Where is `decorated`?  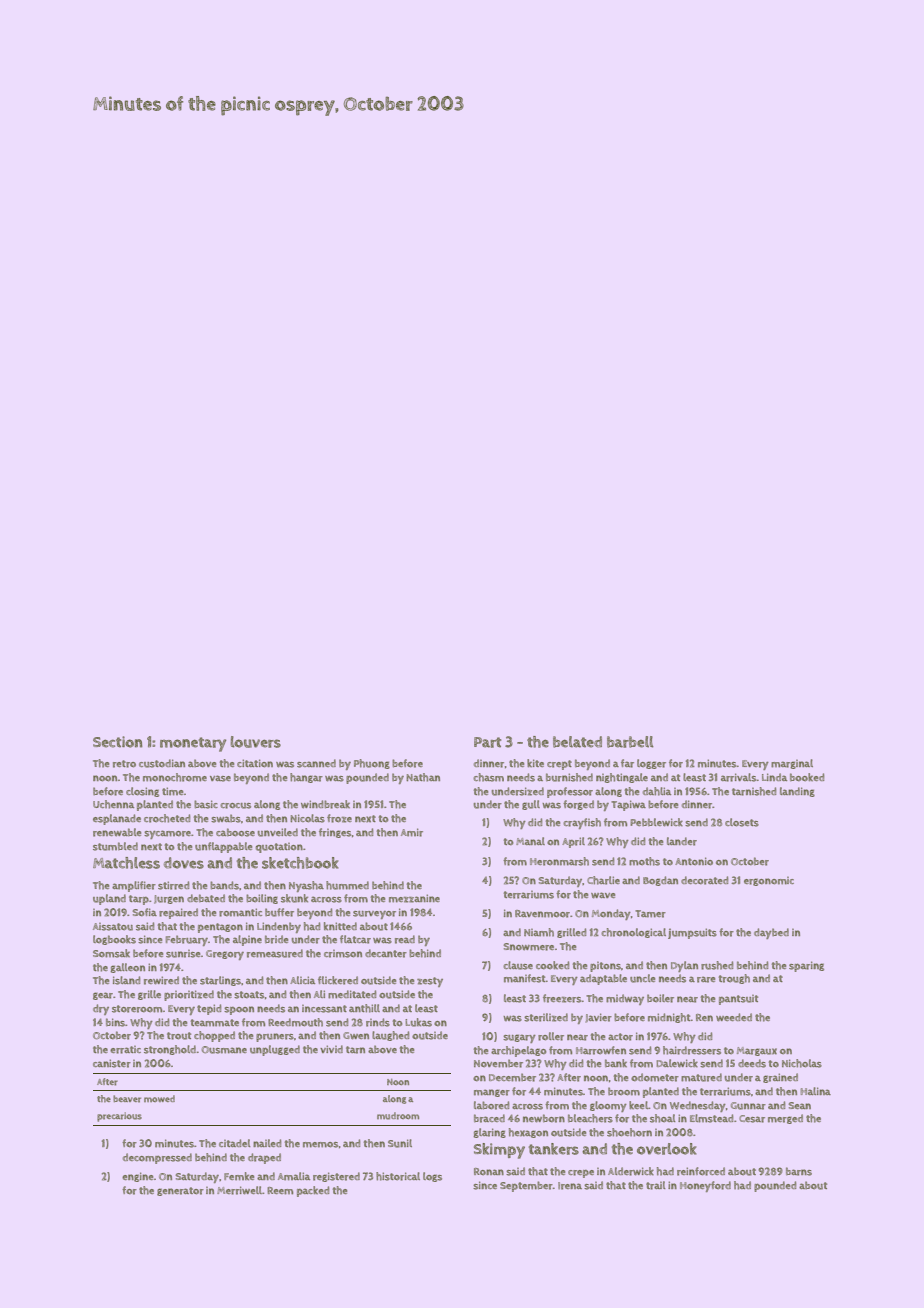 decorated is located at coordinates (704, 880).
